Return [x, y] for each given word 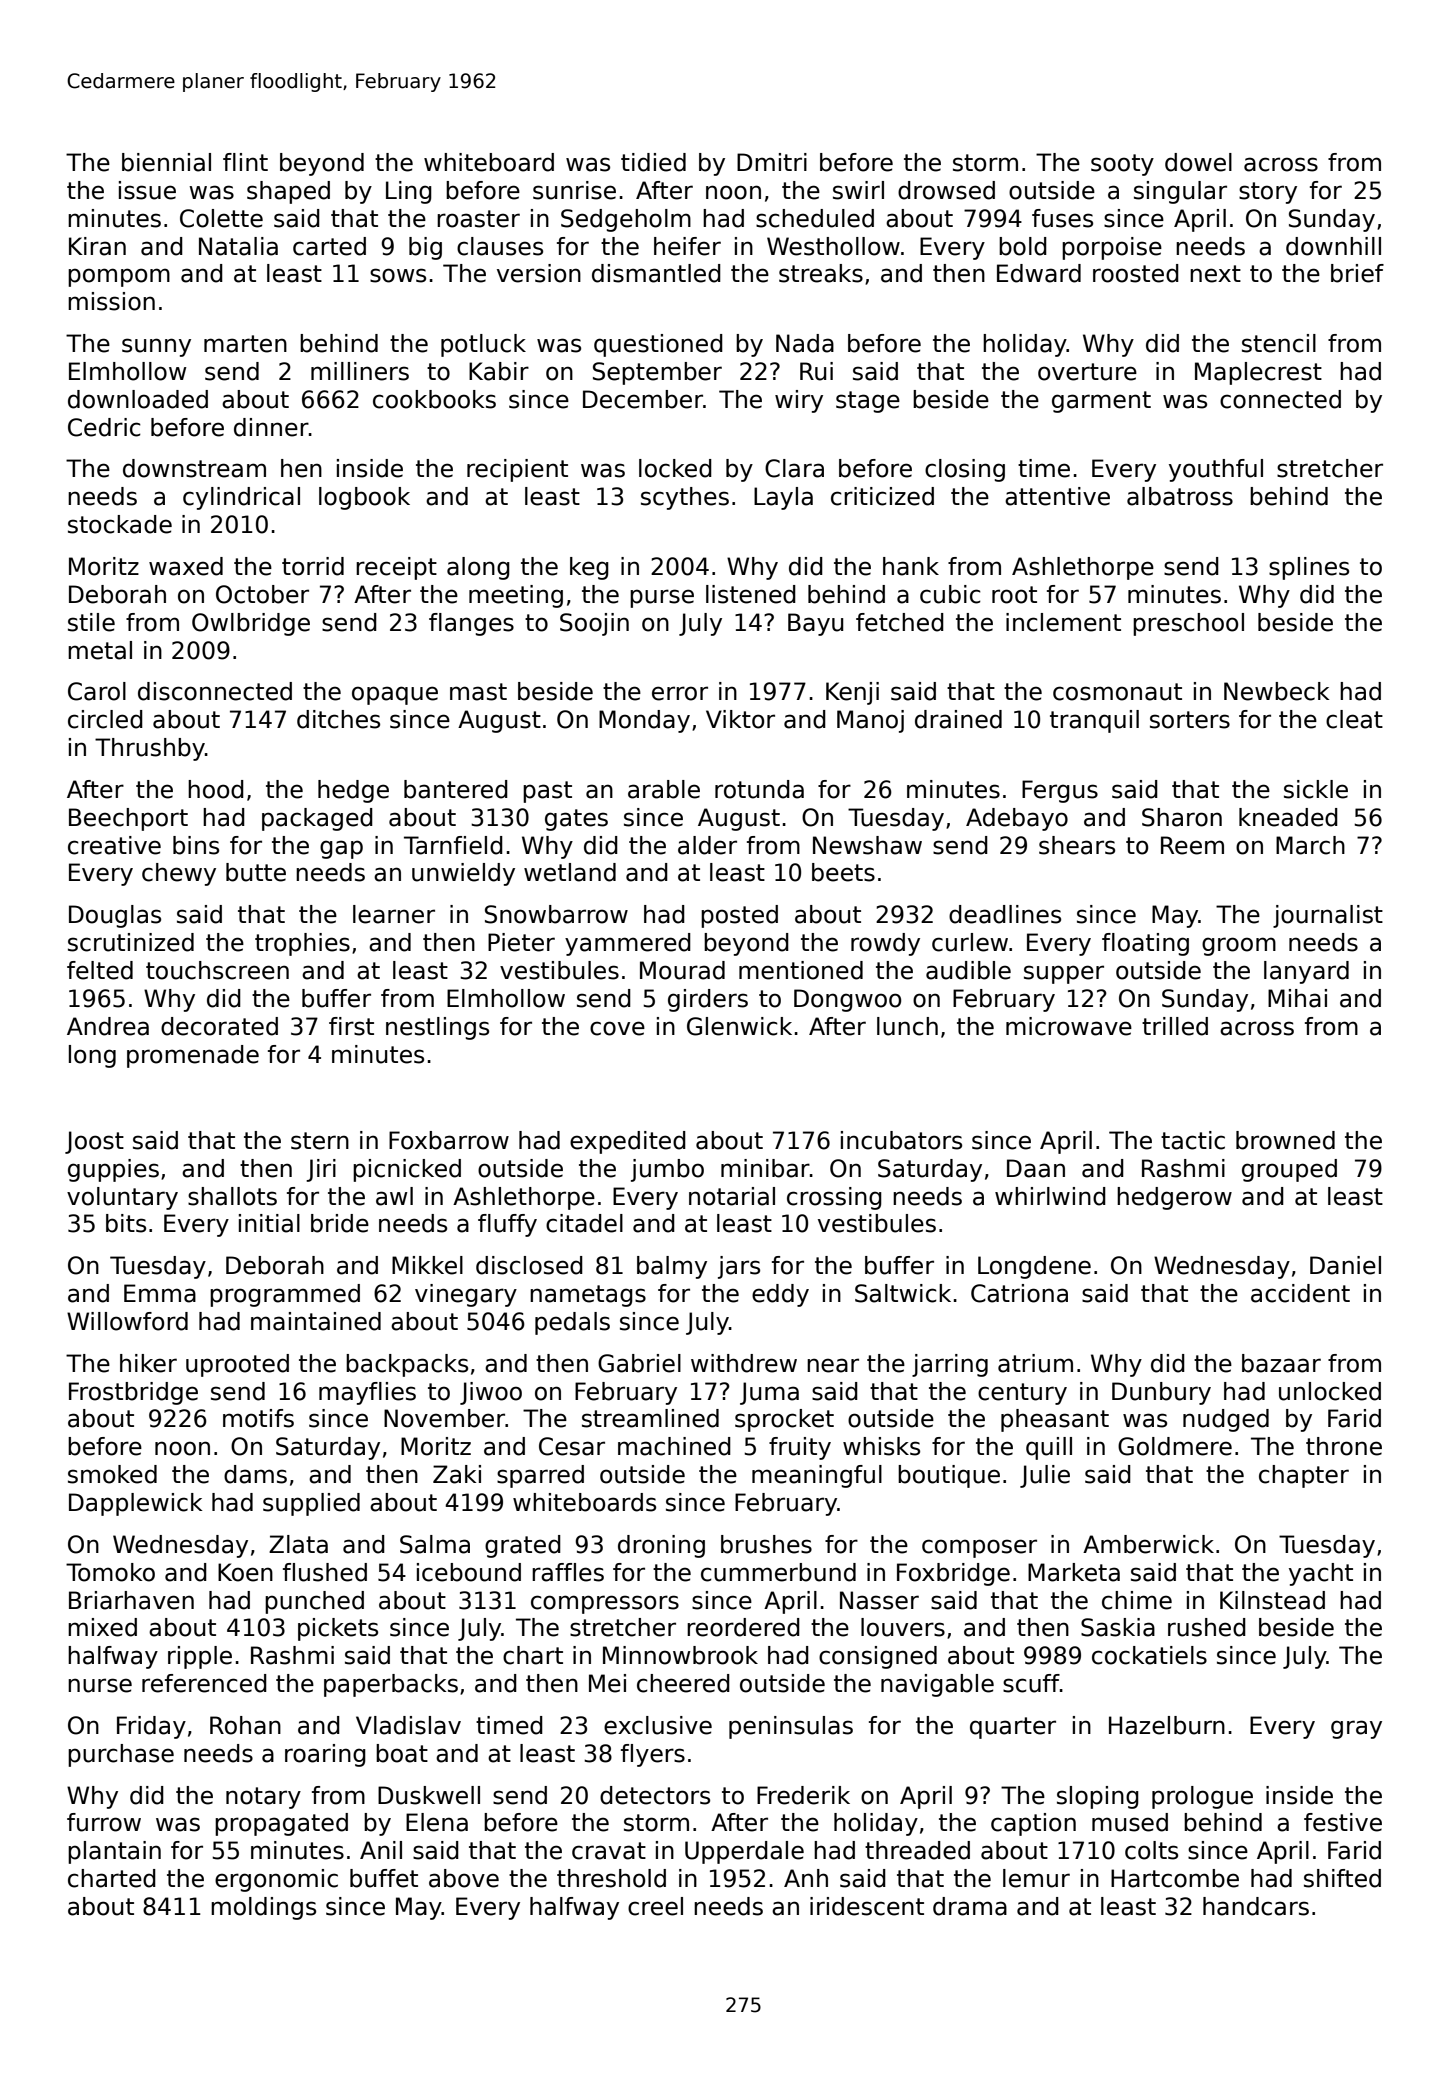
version [539, 273]
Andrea [108, 1026]
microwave [1069, 1026]
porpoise [1112, 248]
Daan [1036, 1168]
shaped [288, 192]
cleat [1354, 719]
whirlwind [1050, 1196]
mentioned [801, 970]
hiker [148, 1363]
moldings [263, 1908]
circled [105, 719]
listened [751, 594]
